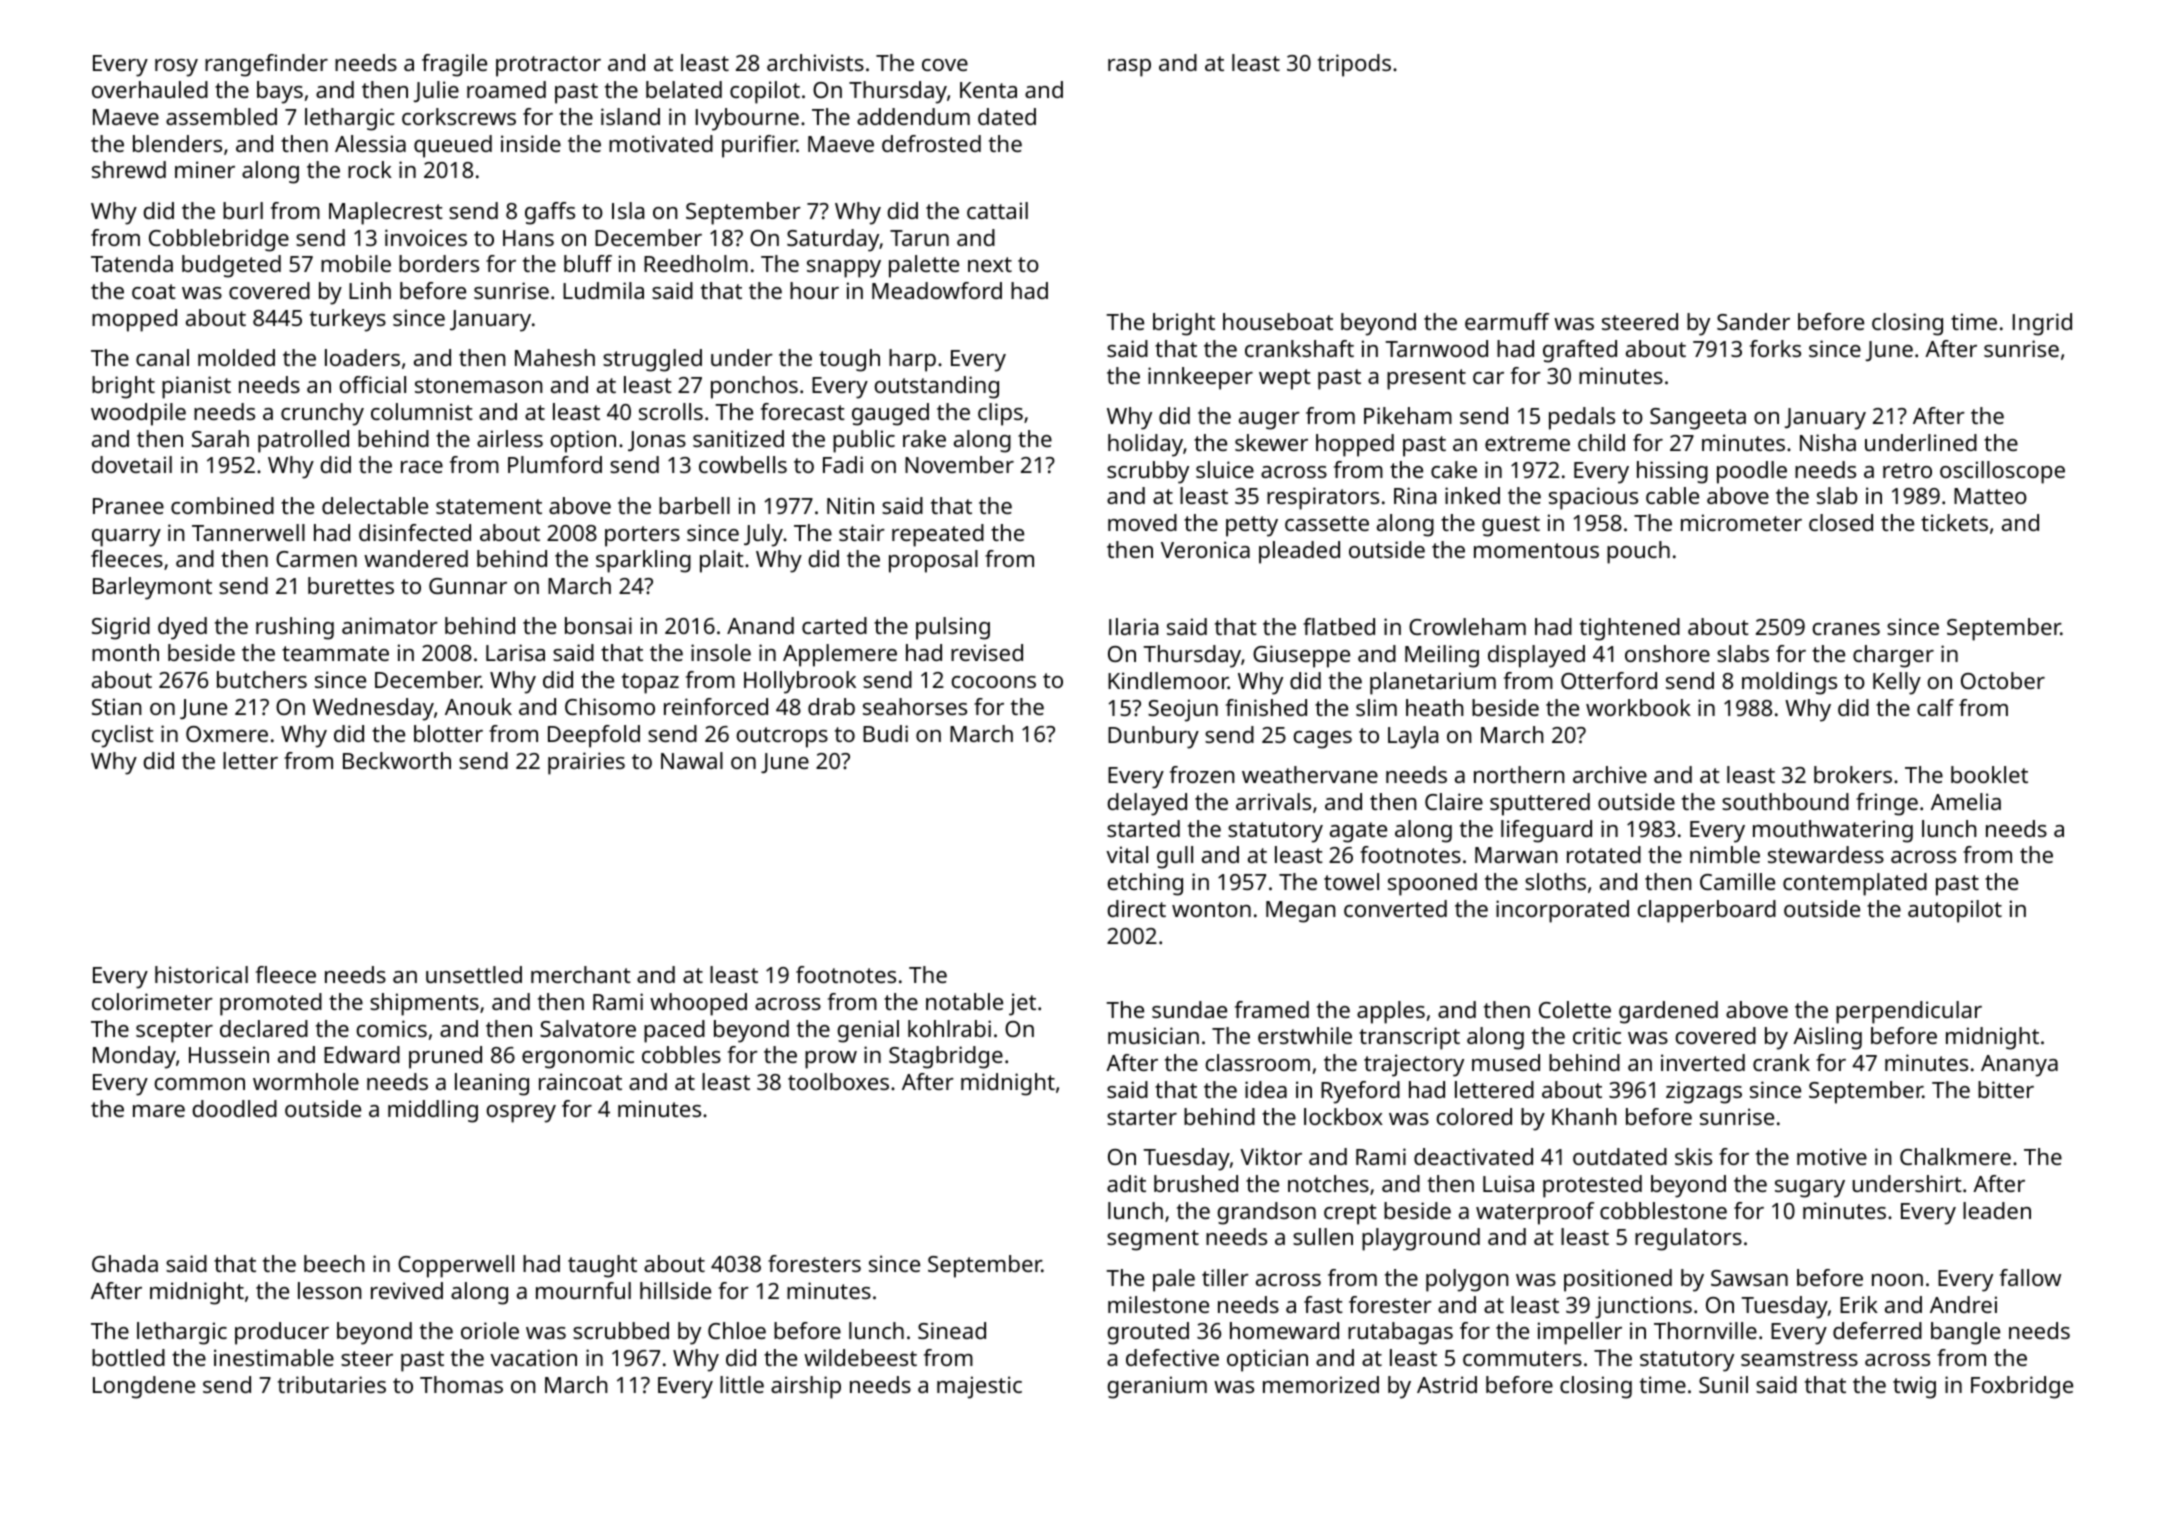  What do you see at coordinates (1723, 1384) in the screenshot?
I see `Sunil` at bounding box center [1723, 1384].
